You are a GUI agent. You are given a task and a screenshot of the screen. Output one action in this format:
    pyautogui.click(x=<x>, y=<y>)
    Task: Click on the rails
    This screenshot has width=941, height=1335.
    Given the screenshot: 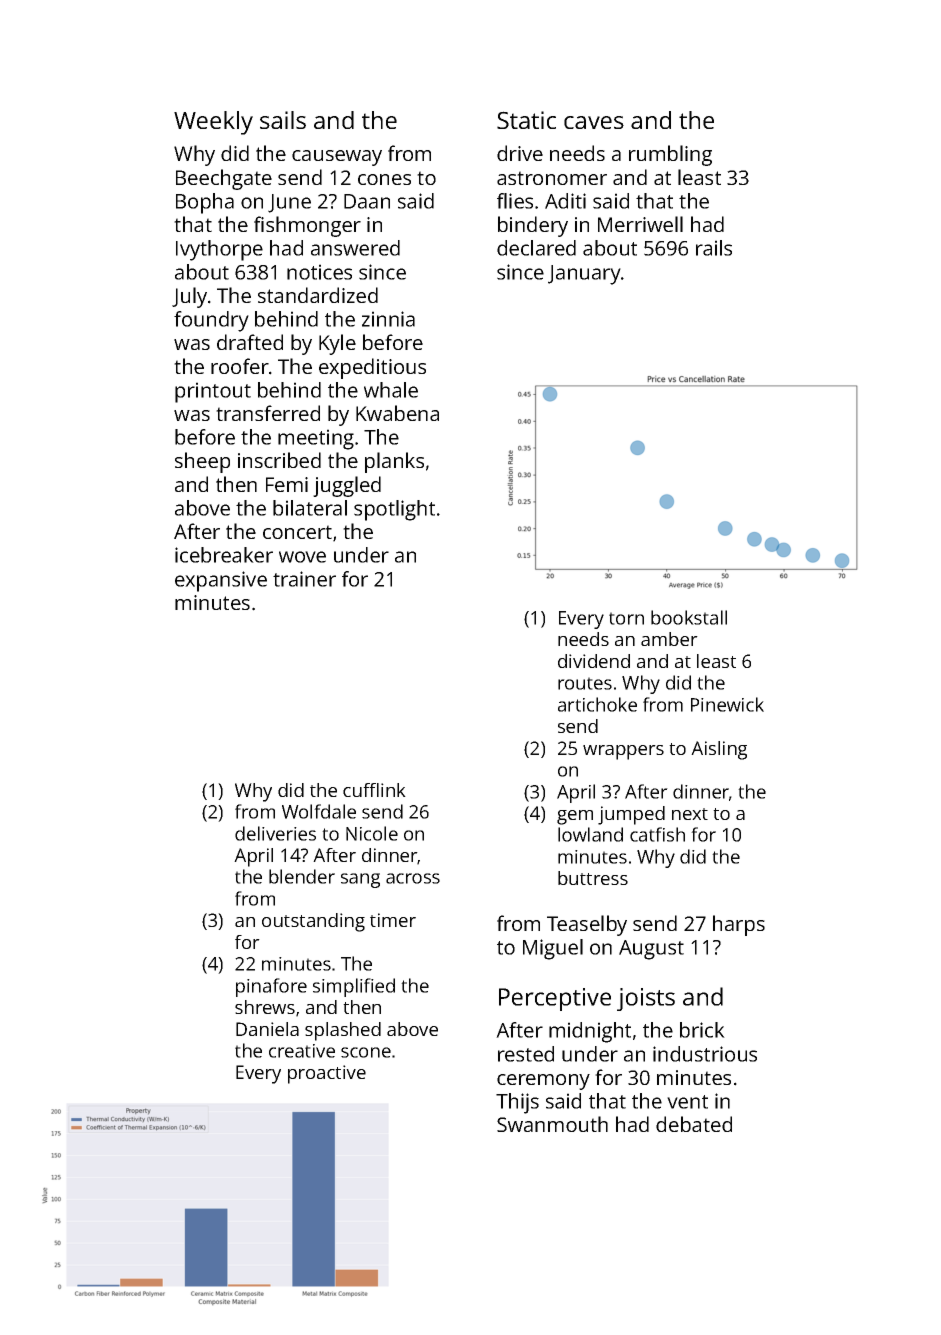 What is the action you would take?
    pyautogui.click(x=714, y=248)
